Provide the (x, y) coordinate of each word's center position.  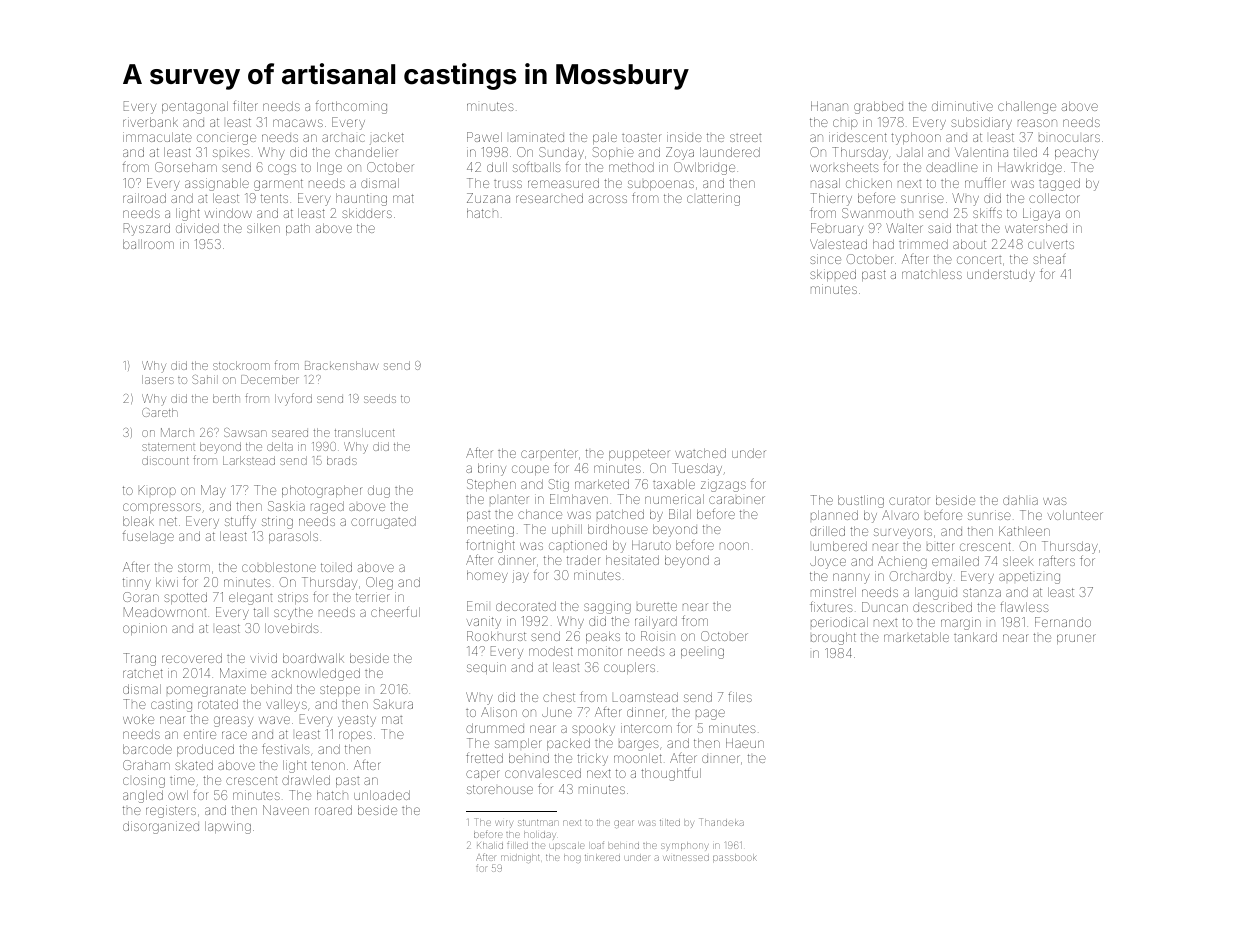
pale (605, 138)
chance (540, 514)
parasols (293, 537)
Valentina (981, 152)
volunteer (1075, 515)
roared (333, 810)
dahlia (1020, 500)
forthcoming (351, 107)
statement (168, 447)
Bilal (680, 514)
